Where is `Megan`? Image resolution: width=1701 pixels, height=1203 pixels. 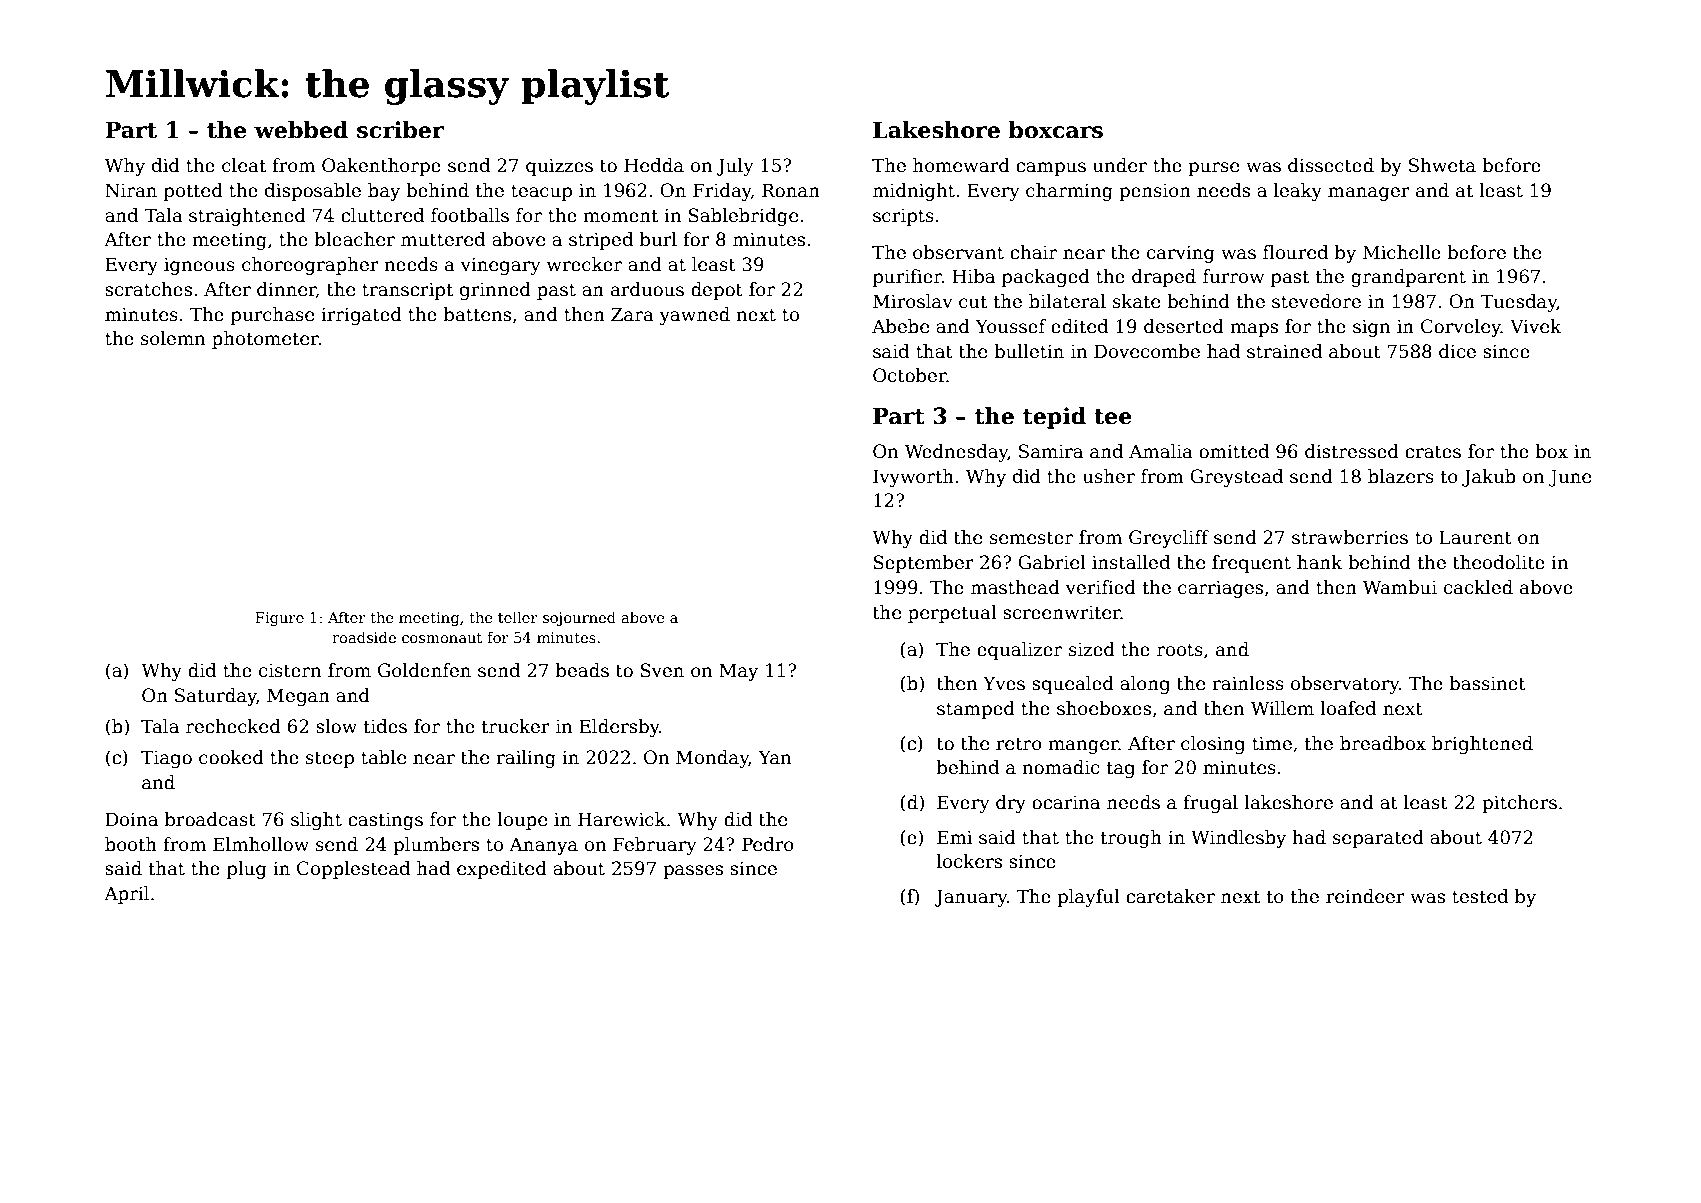 Megan is located at coordinates (298, 697).
